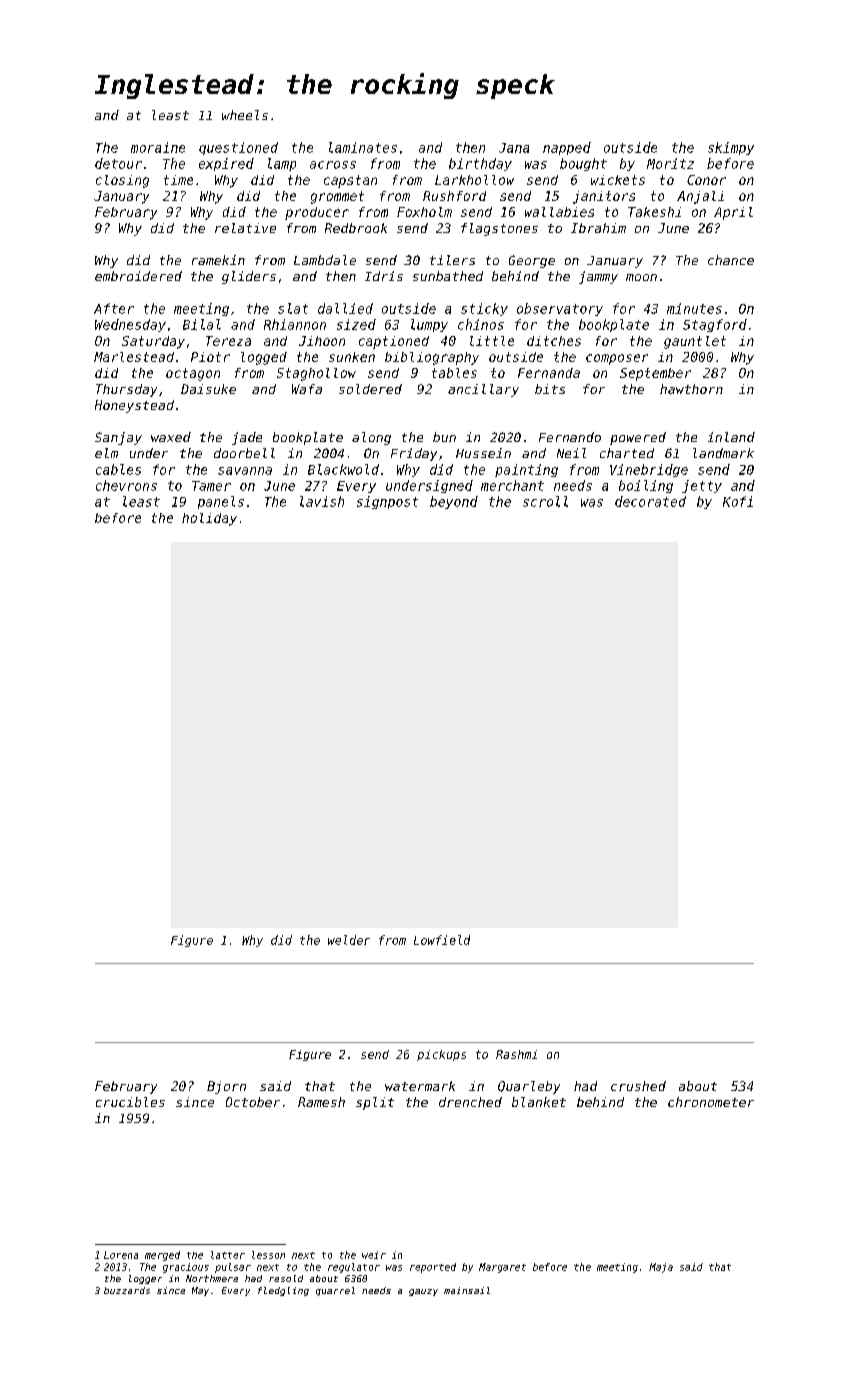 This screenshot has height=1400, width=849. Describe the element at coordinates (127, 1290) in the screenshot. I see `buzzards` at that location.
